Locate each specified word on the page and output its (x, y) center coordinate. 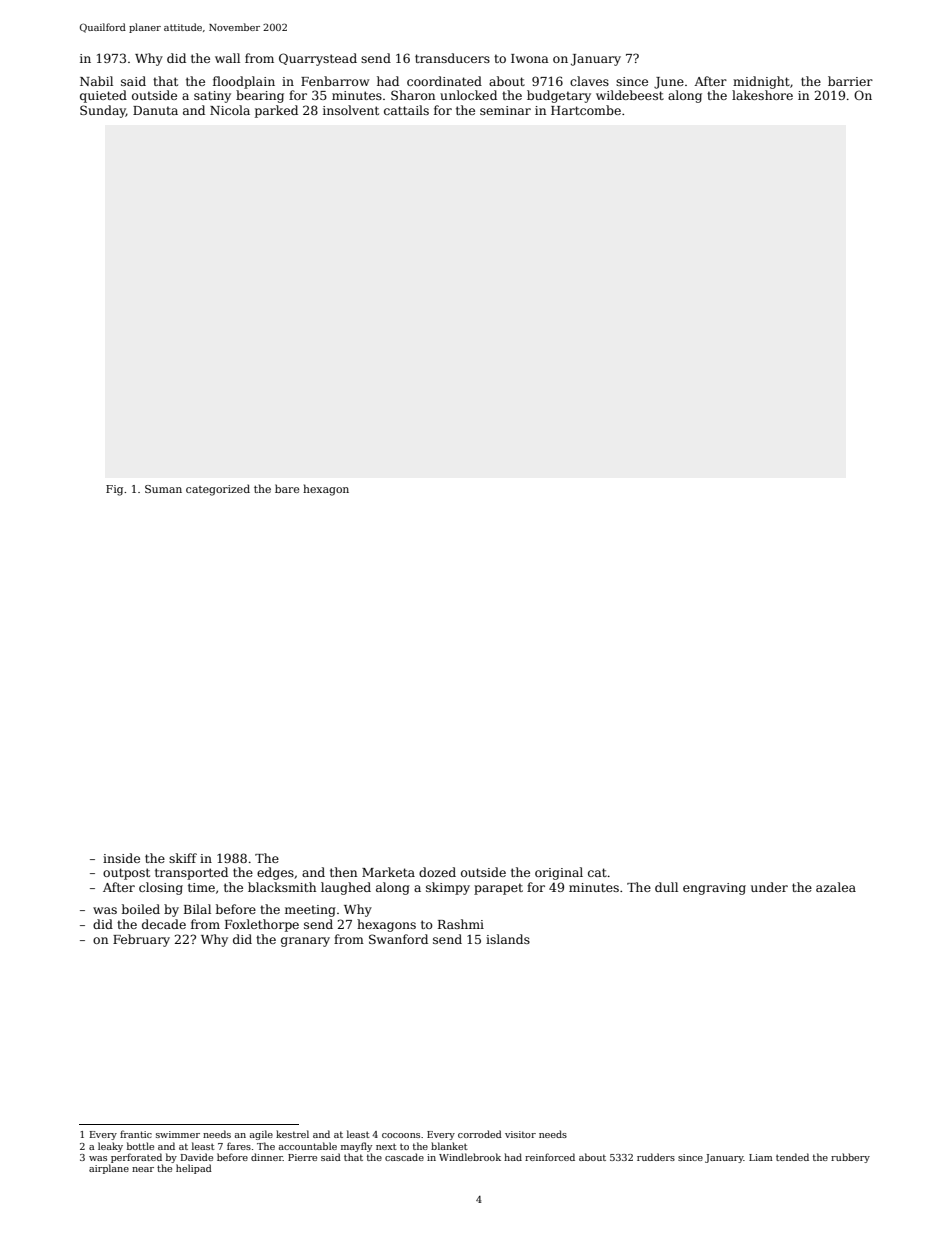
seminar (505, 110)
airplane (109, 1169)
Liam (761, 1157)
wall (227, 58)
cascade (404, 1157)
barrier (850, 81)
